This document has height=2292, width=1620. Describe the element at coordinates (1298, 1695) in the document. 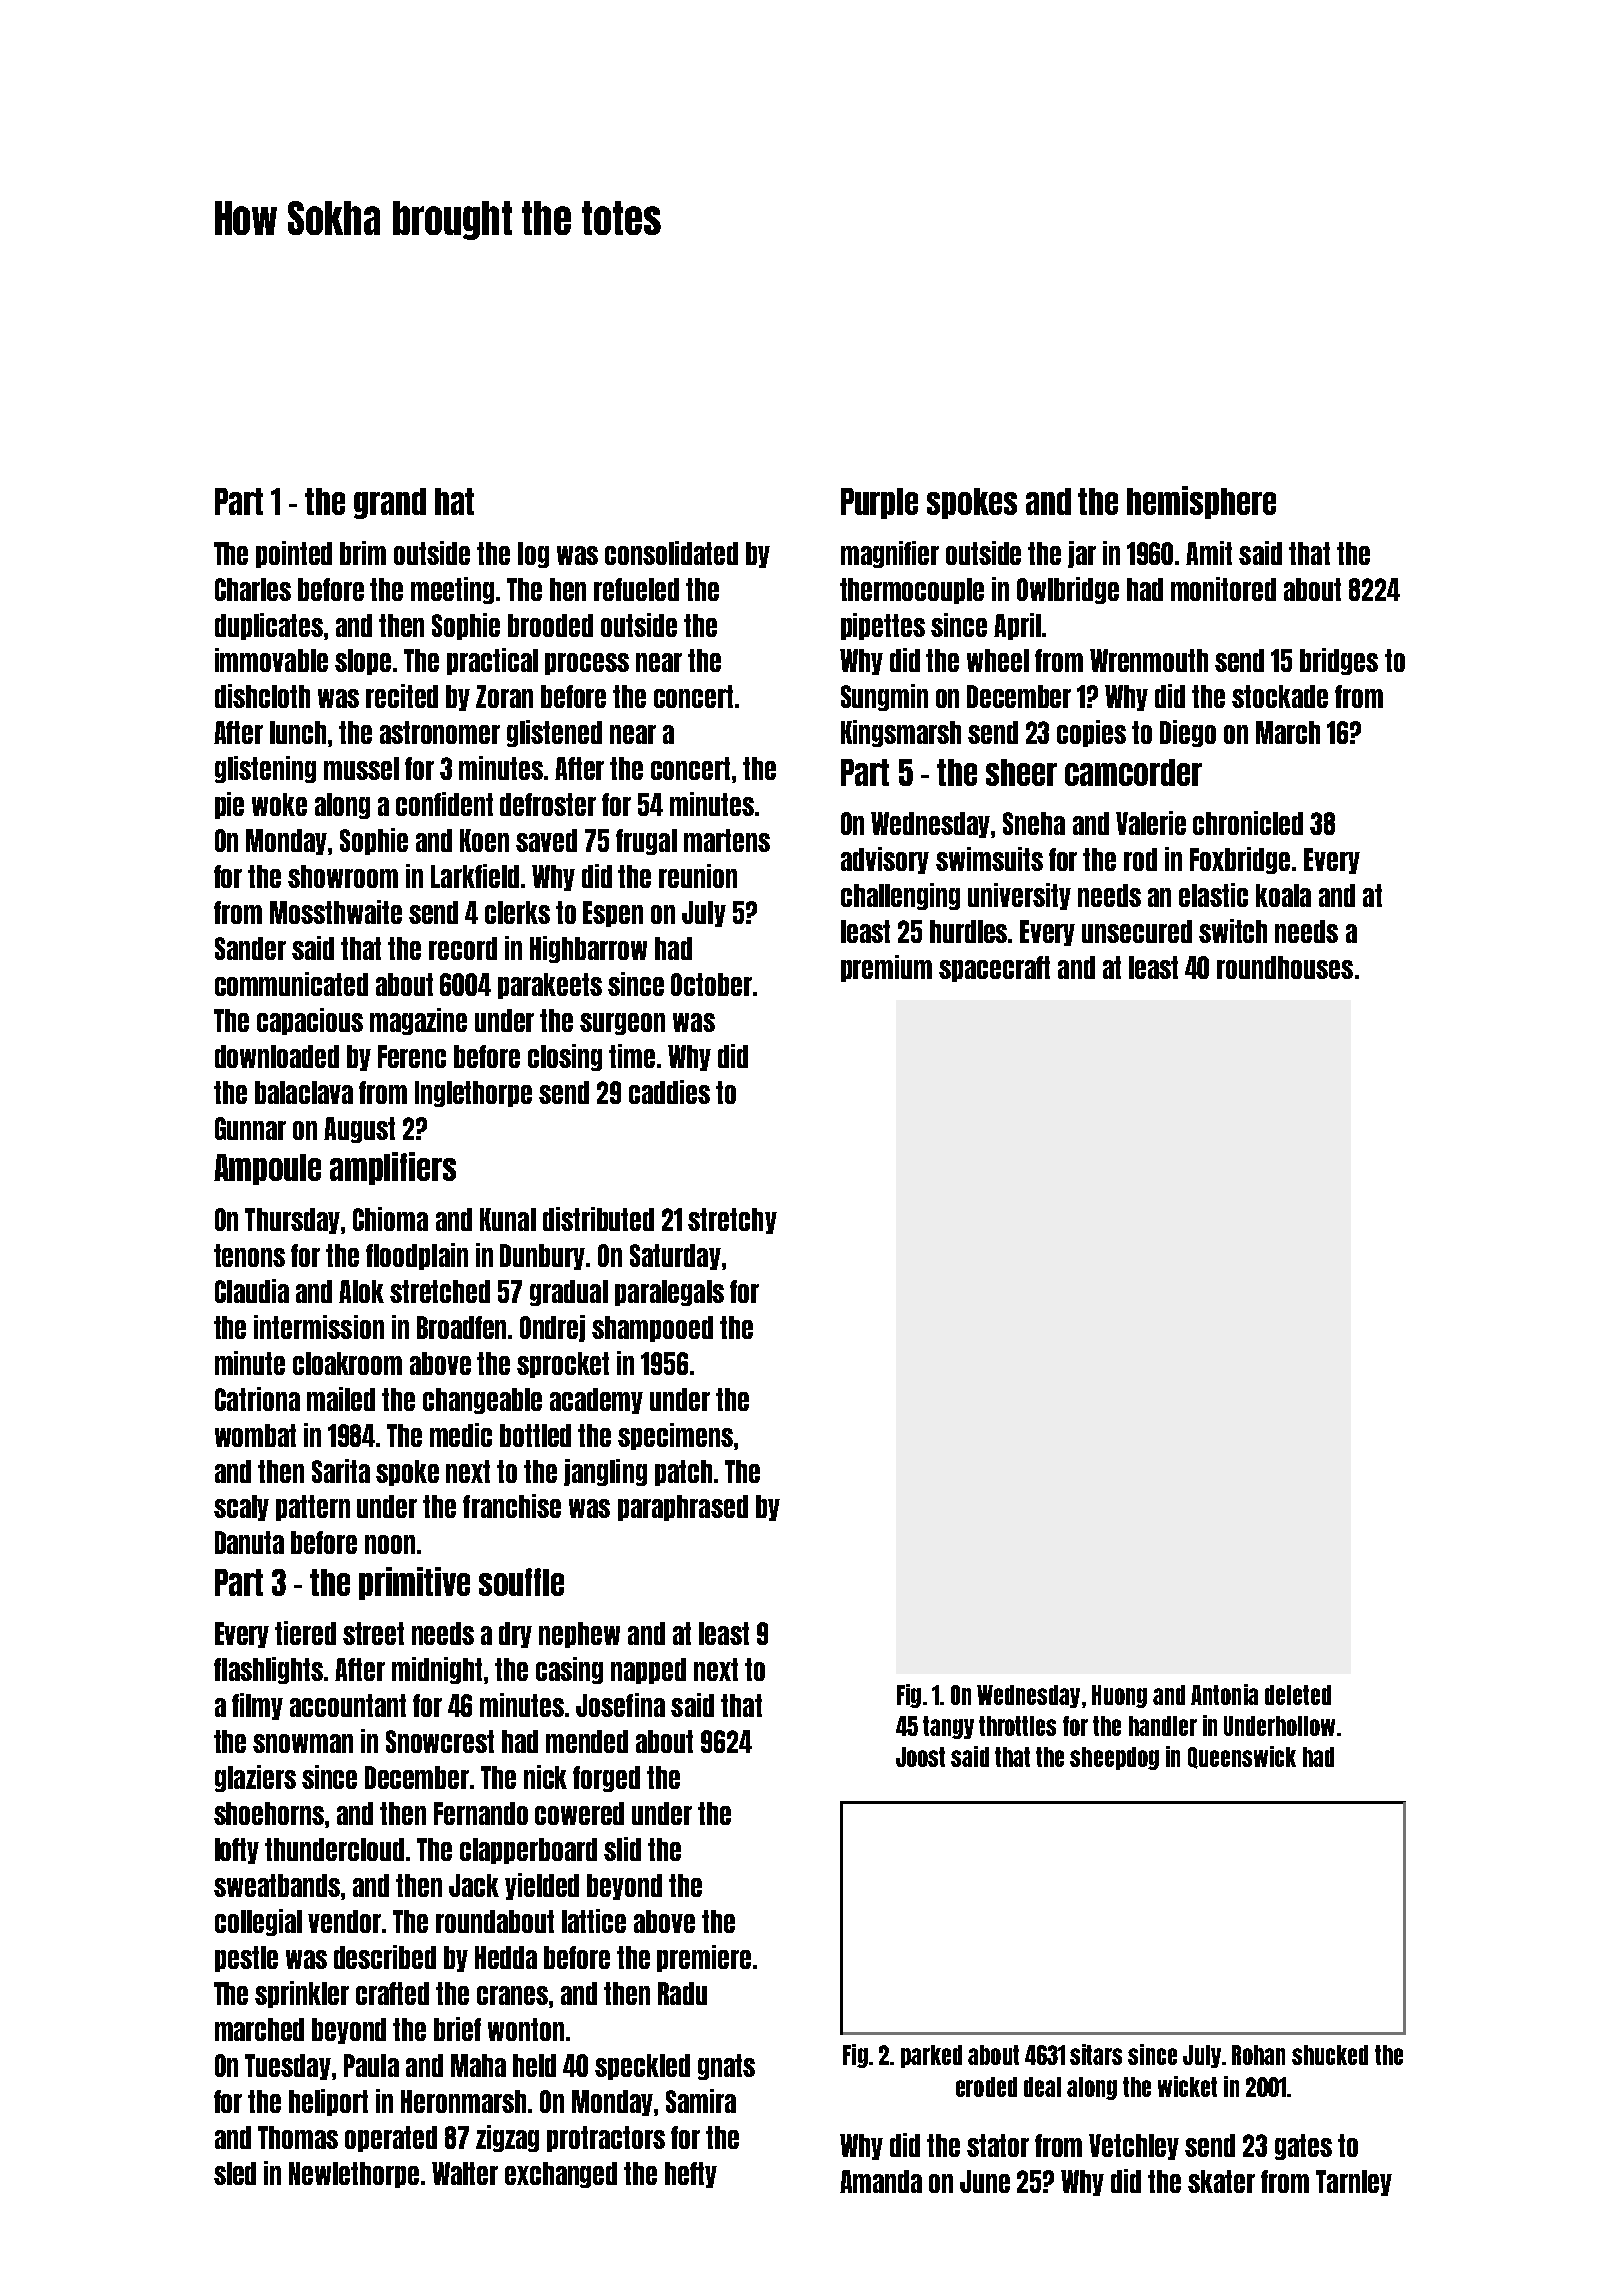

I see `deleted` at that location.
